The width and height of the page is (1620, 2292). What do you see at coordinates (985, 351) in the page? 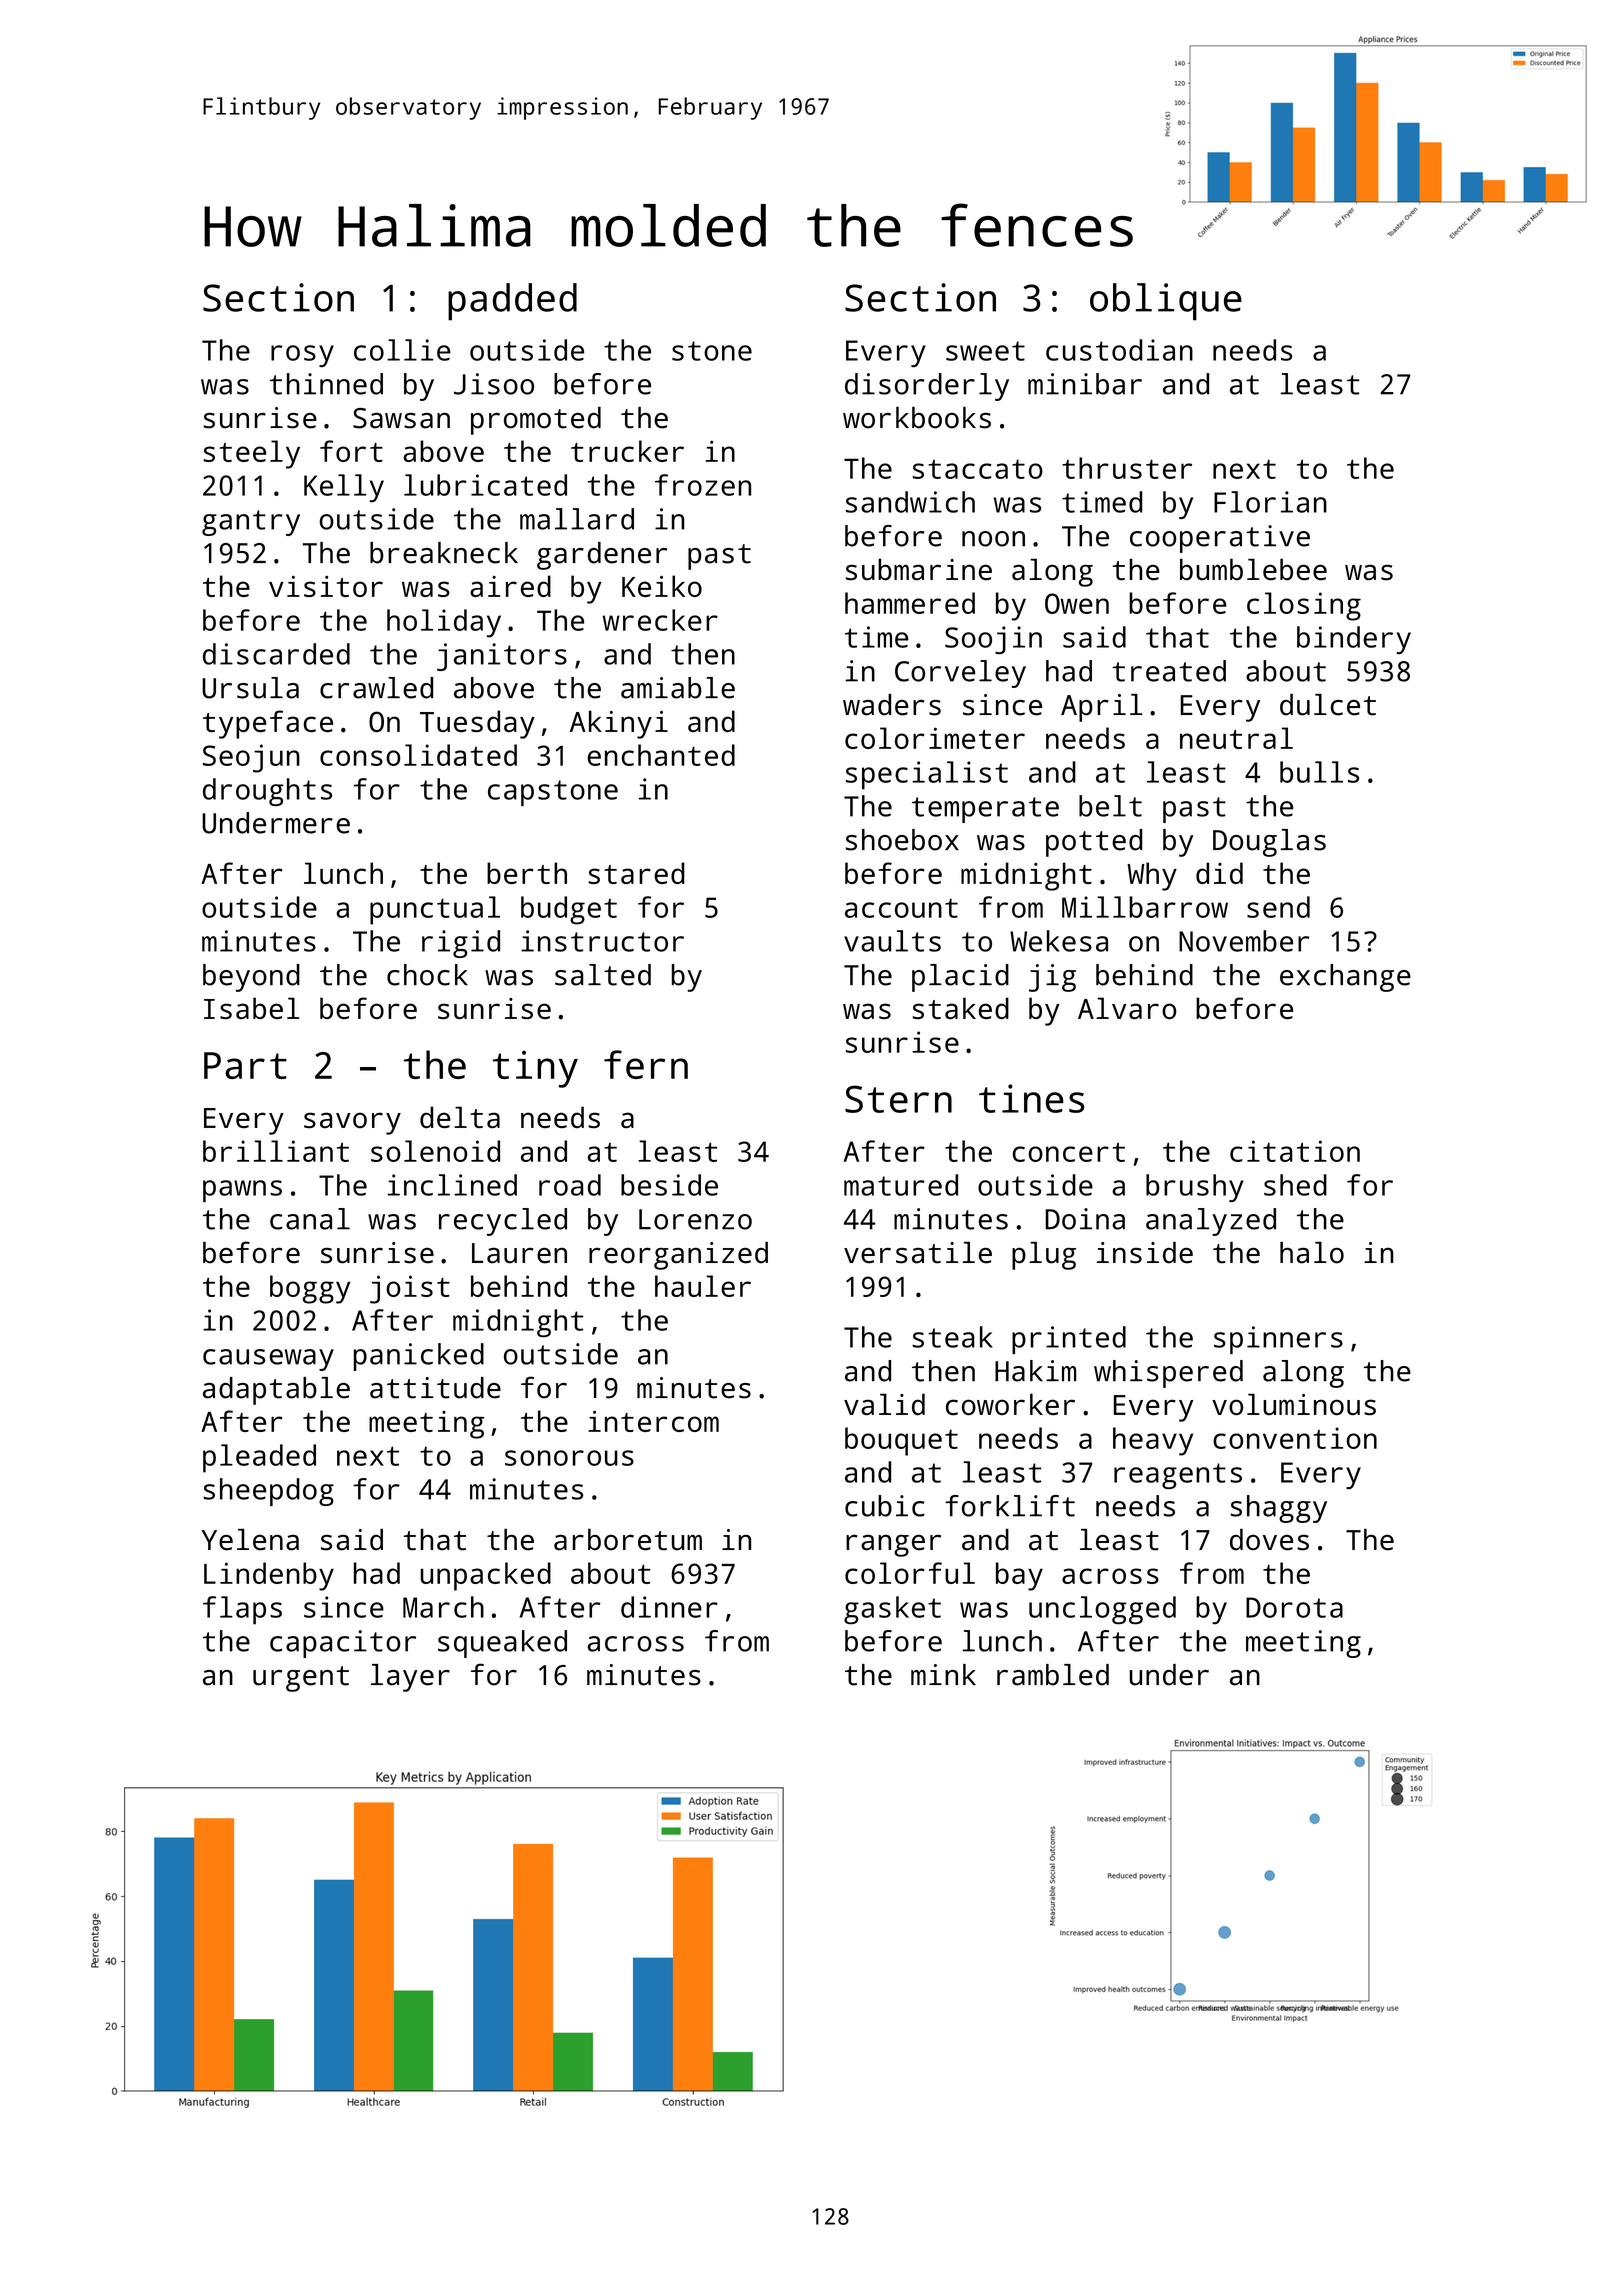
I see `sweet` at bounding box center [985, 351].
